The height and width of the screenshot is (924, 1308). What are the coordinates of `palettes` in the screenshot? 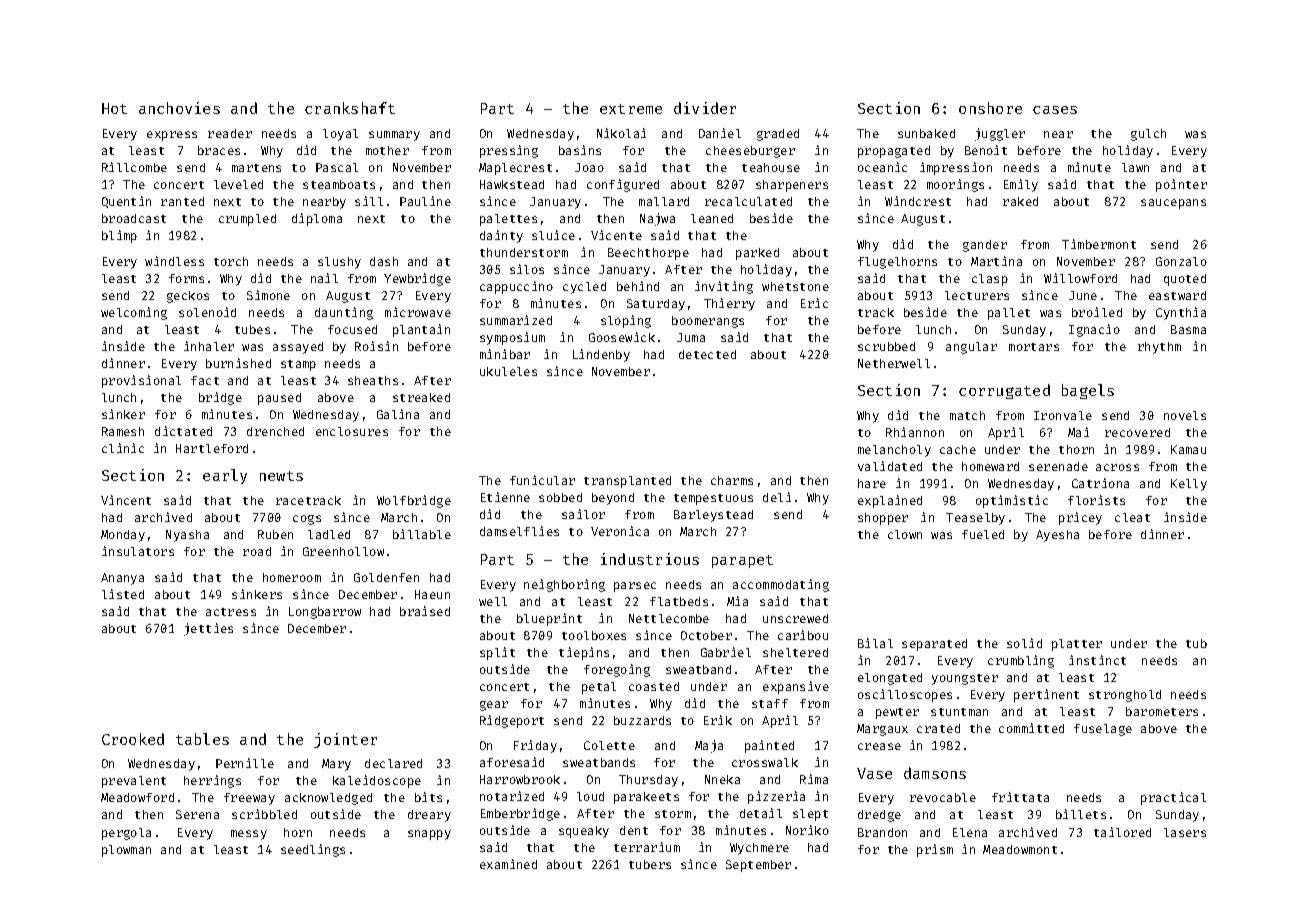 It's located at (508, 220).
